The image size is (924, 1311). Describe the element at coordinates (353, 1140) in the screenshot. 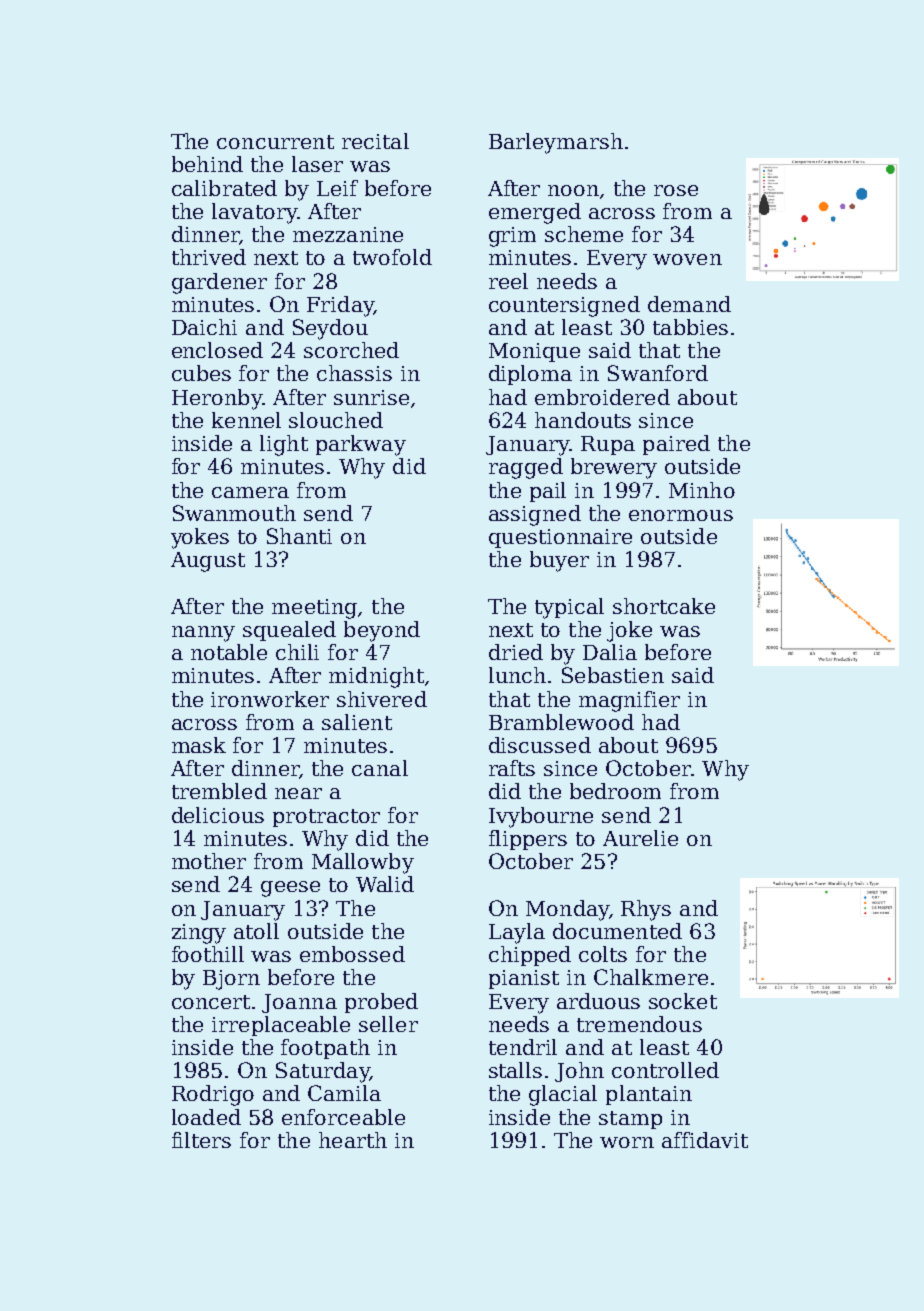

I see `hearth` at that location.
